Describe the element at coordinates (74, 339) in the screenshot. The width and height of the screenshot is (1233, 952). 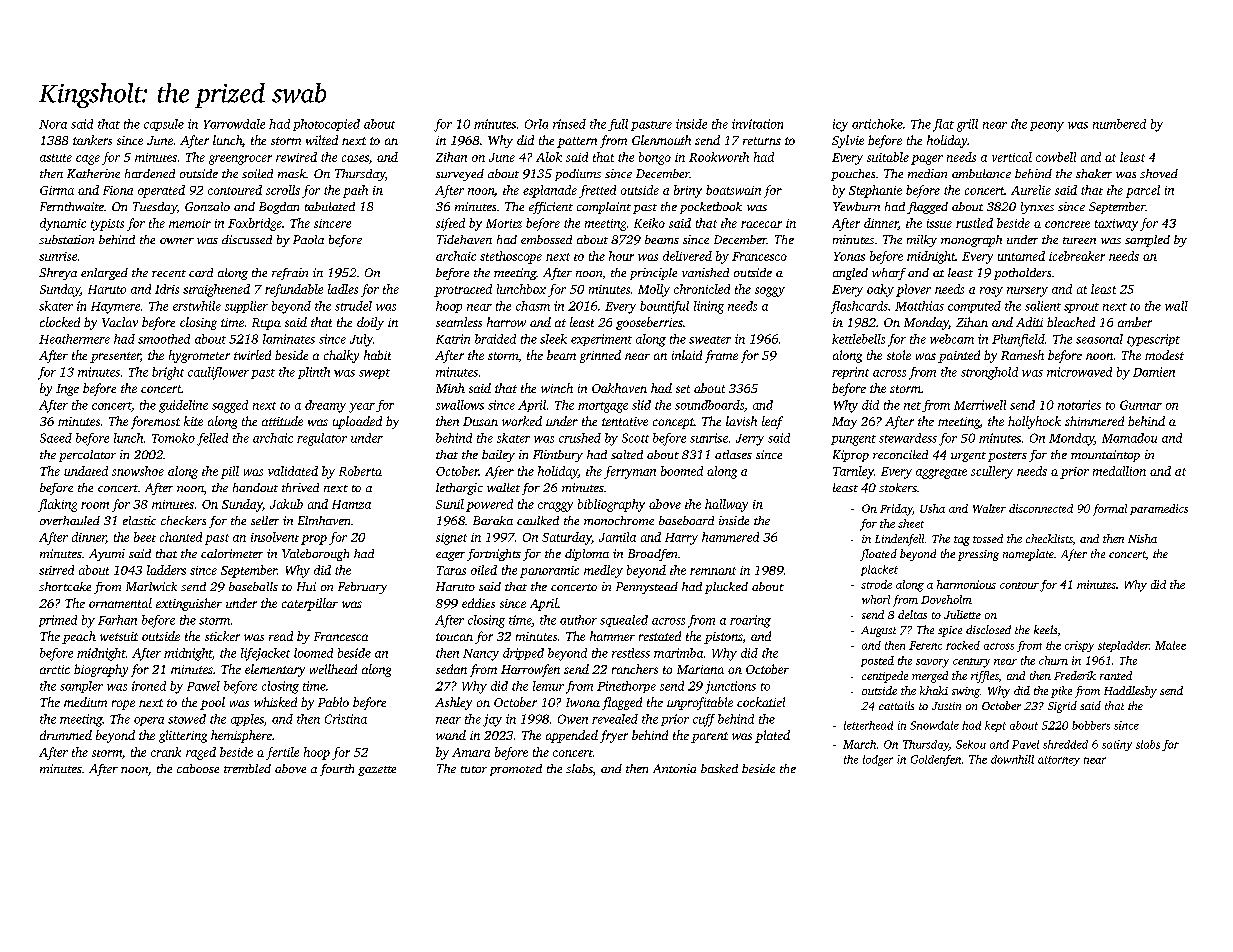
I see `Heathermere` at that location.
